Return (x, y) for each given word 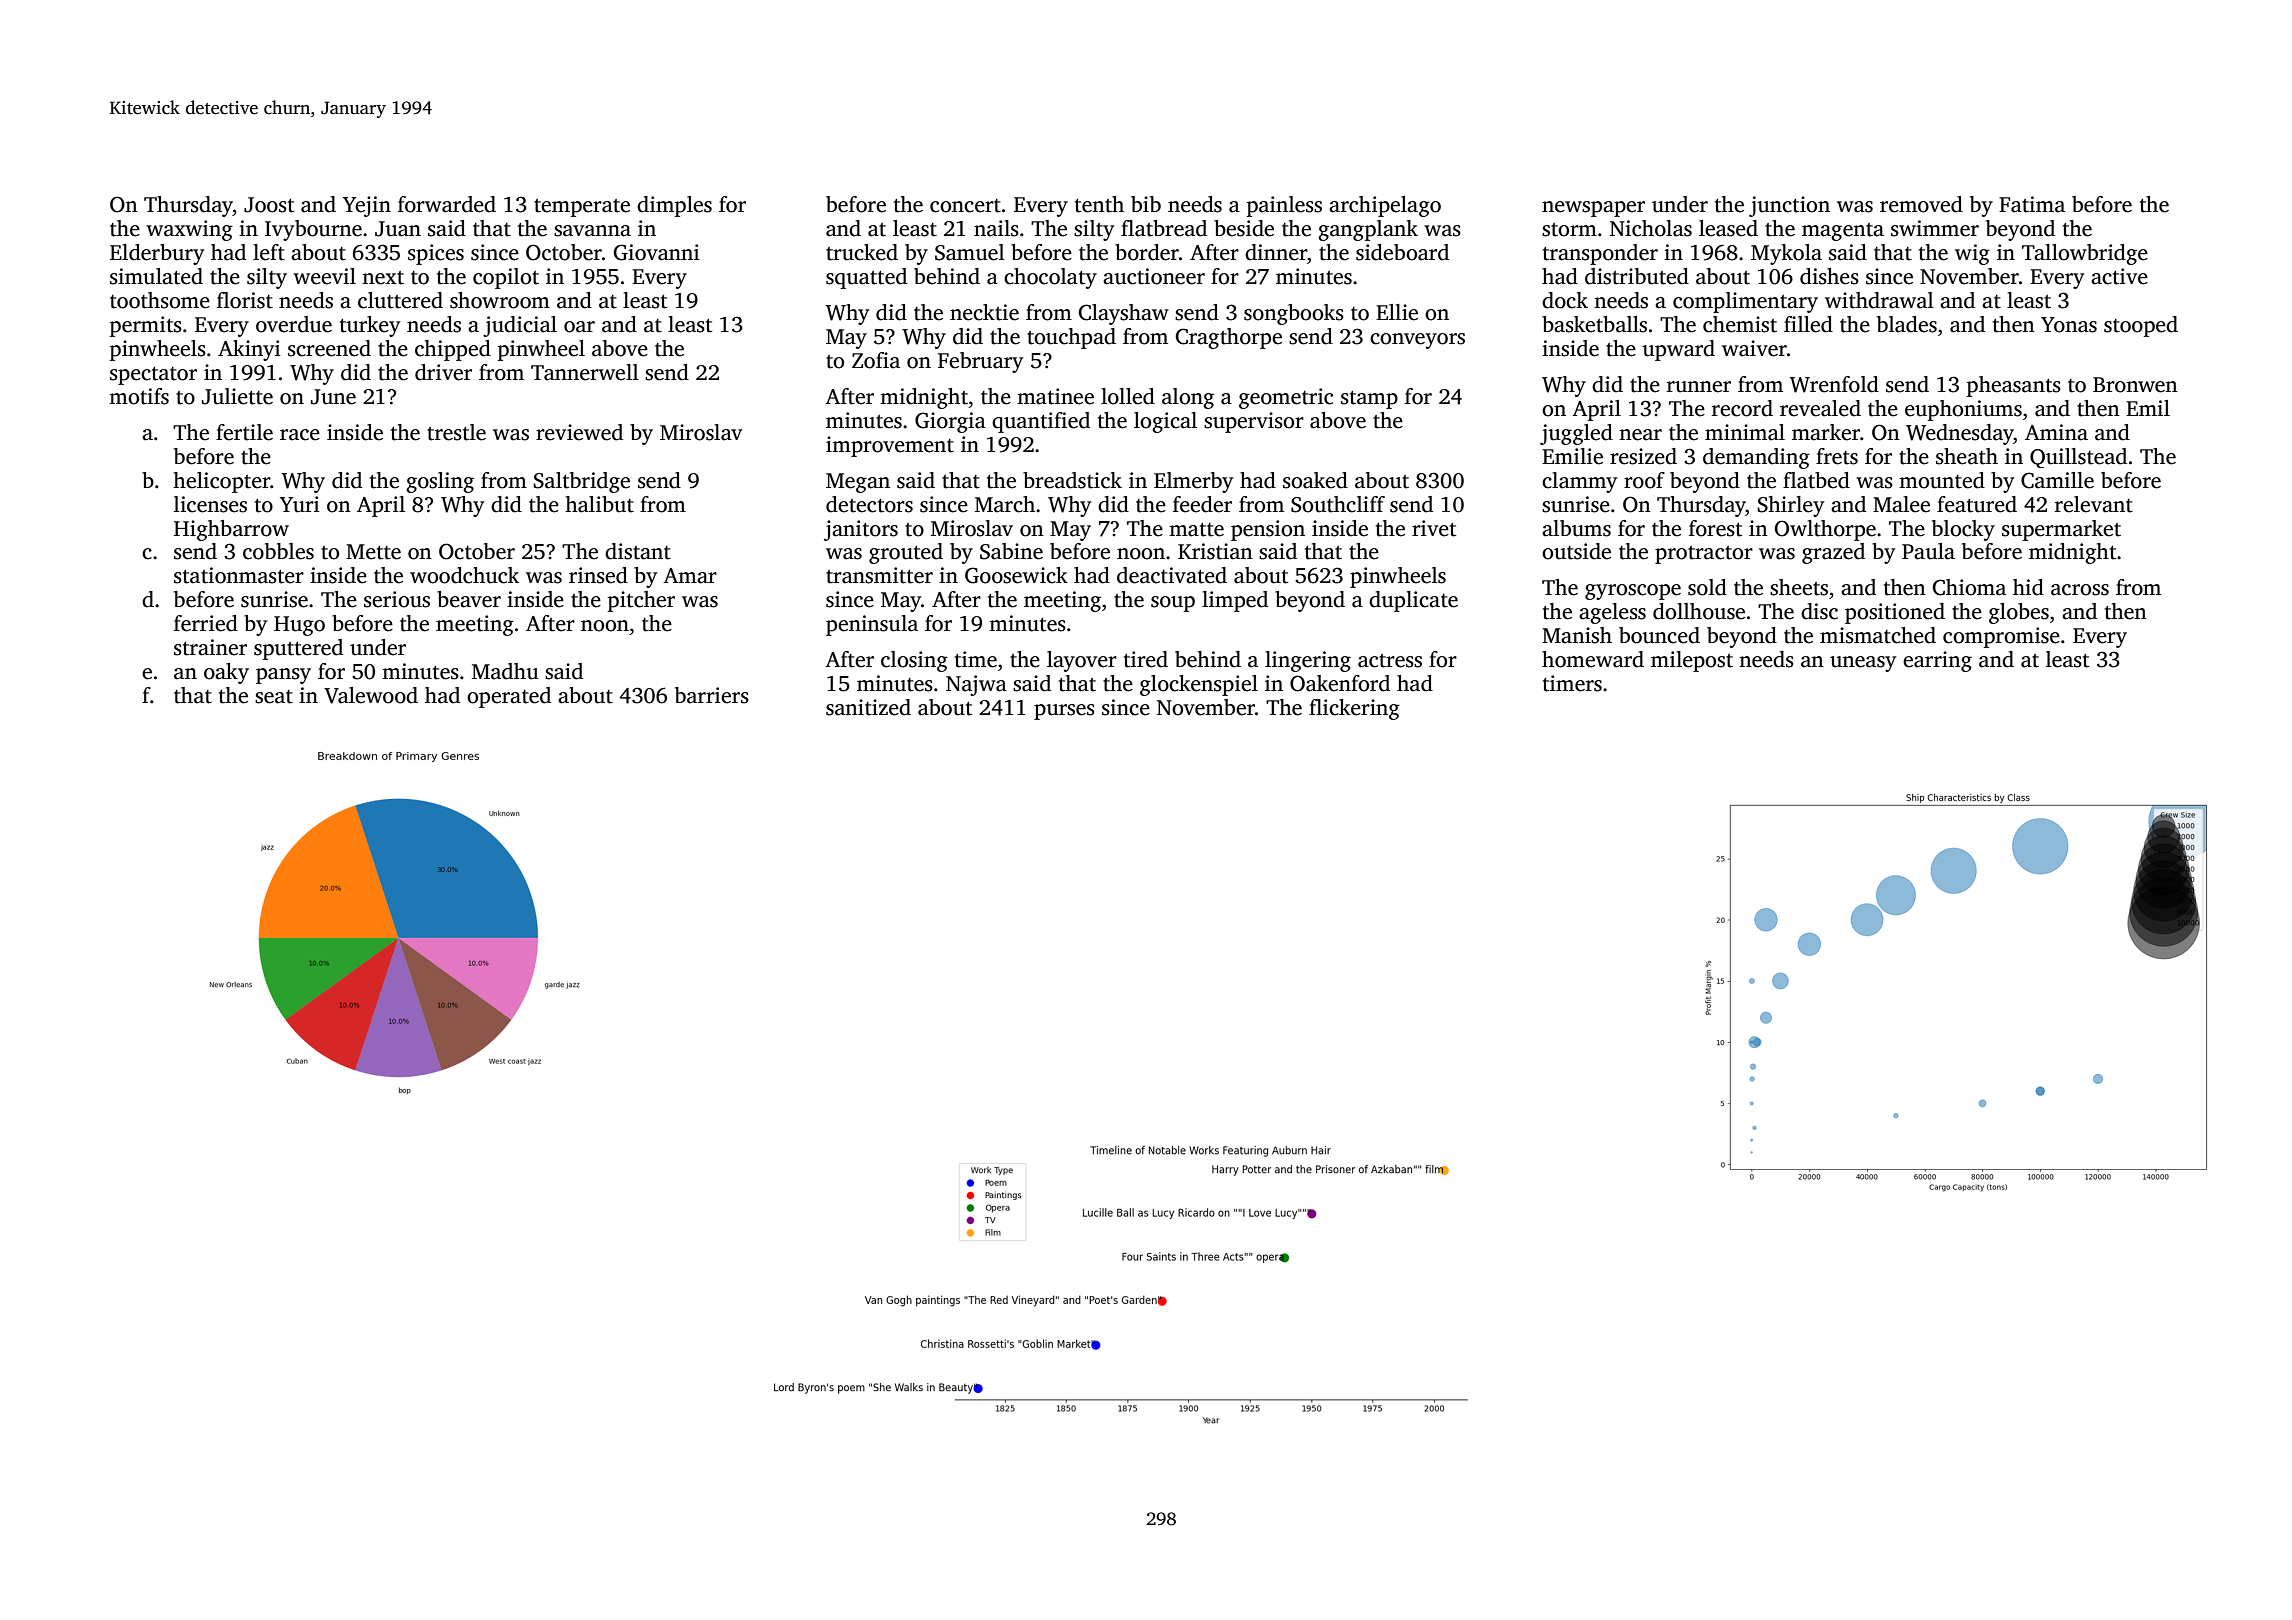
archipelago (1385, 206)
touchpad (1071, 338)
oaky (226, 673)
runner (1699, 387)
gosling (440, 482)
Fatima (2032, 204)
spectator (153, 376)
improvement (890, 446)
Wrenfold (1834, 384)
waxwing (189, 230)
